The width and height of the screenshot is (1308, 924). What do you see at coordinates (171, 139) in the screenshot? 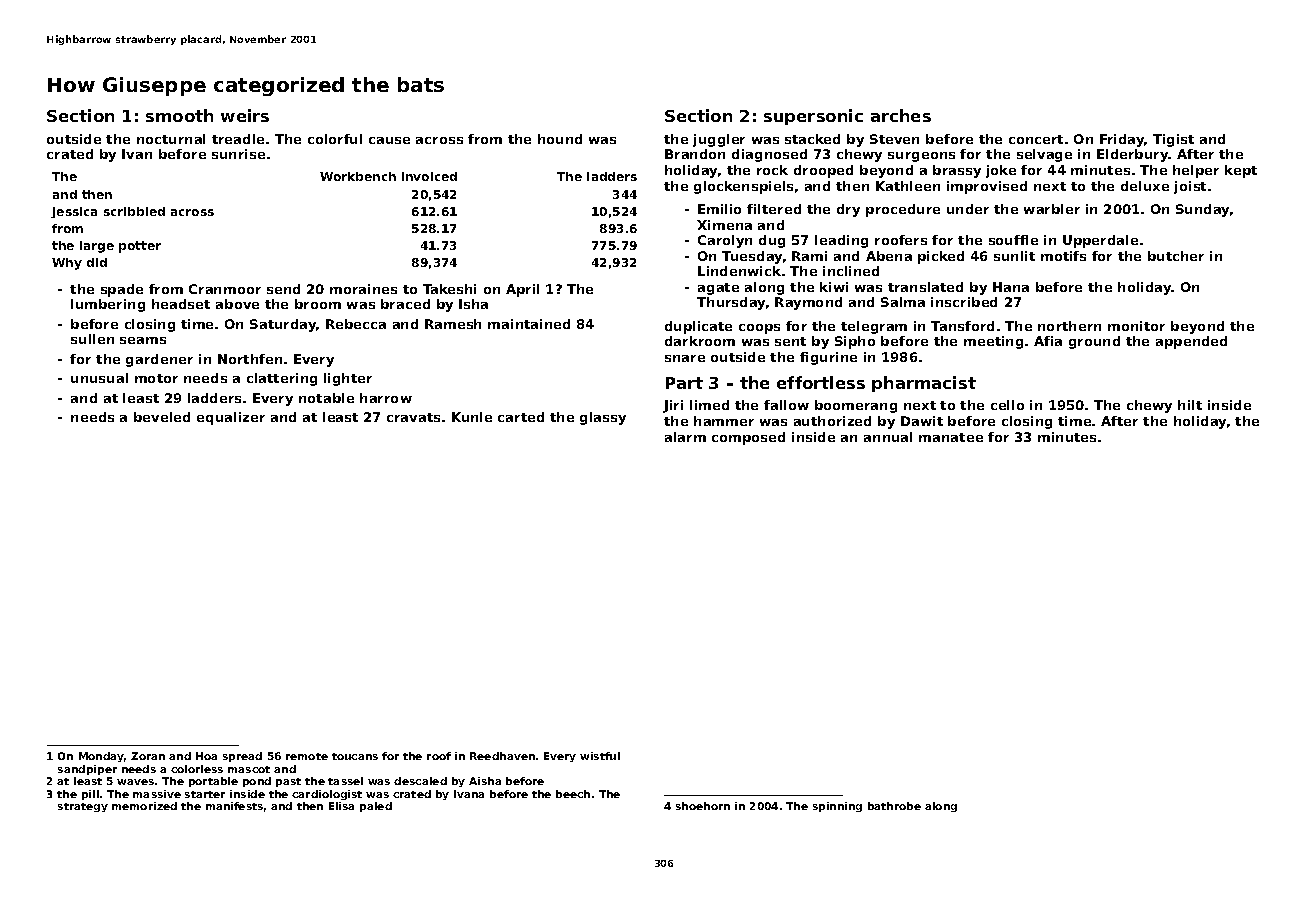
I see `nocturnal` at bounding box center [171, 139].
